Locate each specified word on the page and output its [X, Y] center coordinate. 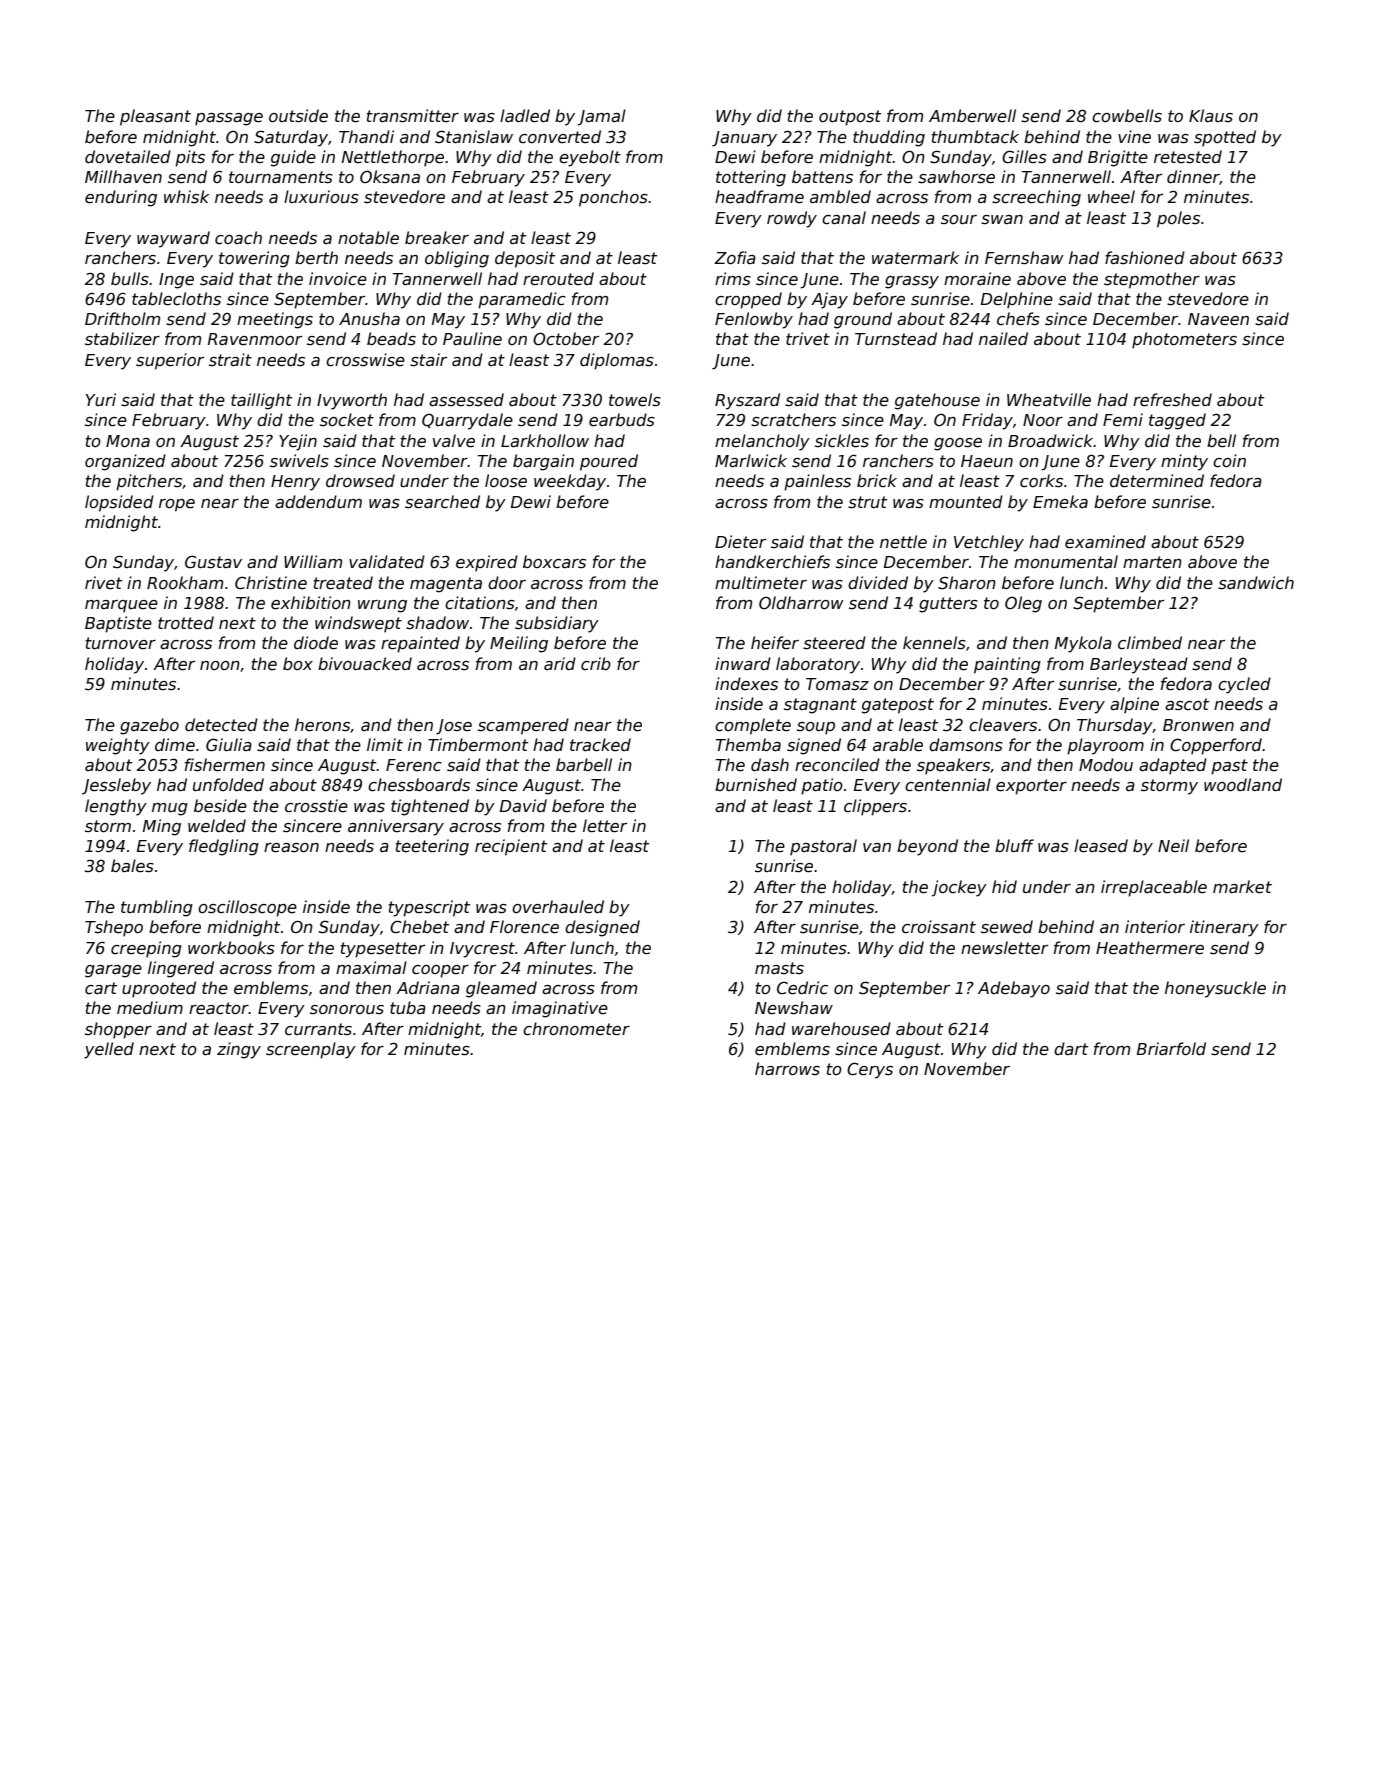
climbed [1150, 643]
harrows [787, 1068]
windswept [358, 624]
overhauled [558, 907]
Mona [128, 441]
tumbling [157, 908]
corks [1041, 481]
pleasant [155, 117]
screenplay [311, 1050]
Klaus [1211, 115]
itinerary [1224, 928]
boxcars [554, 562]
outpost [850, 118]
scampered [523, 726]
